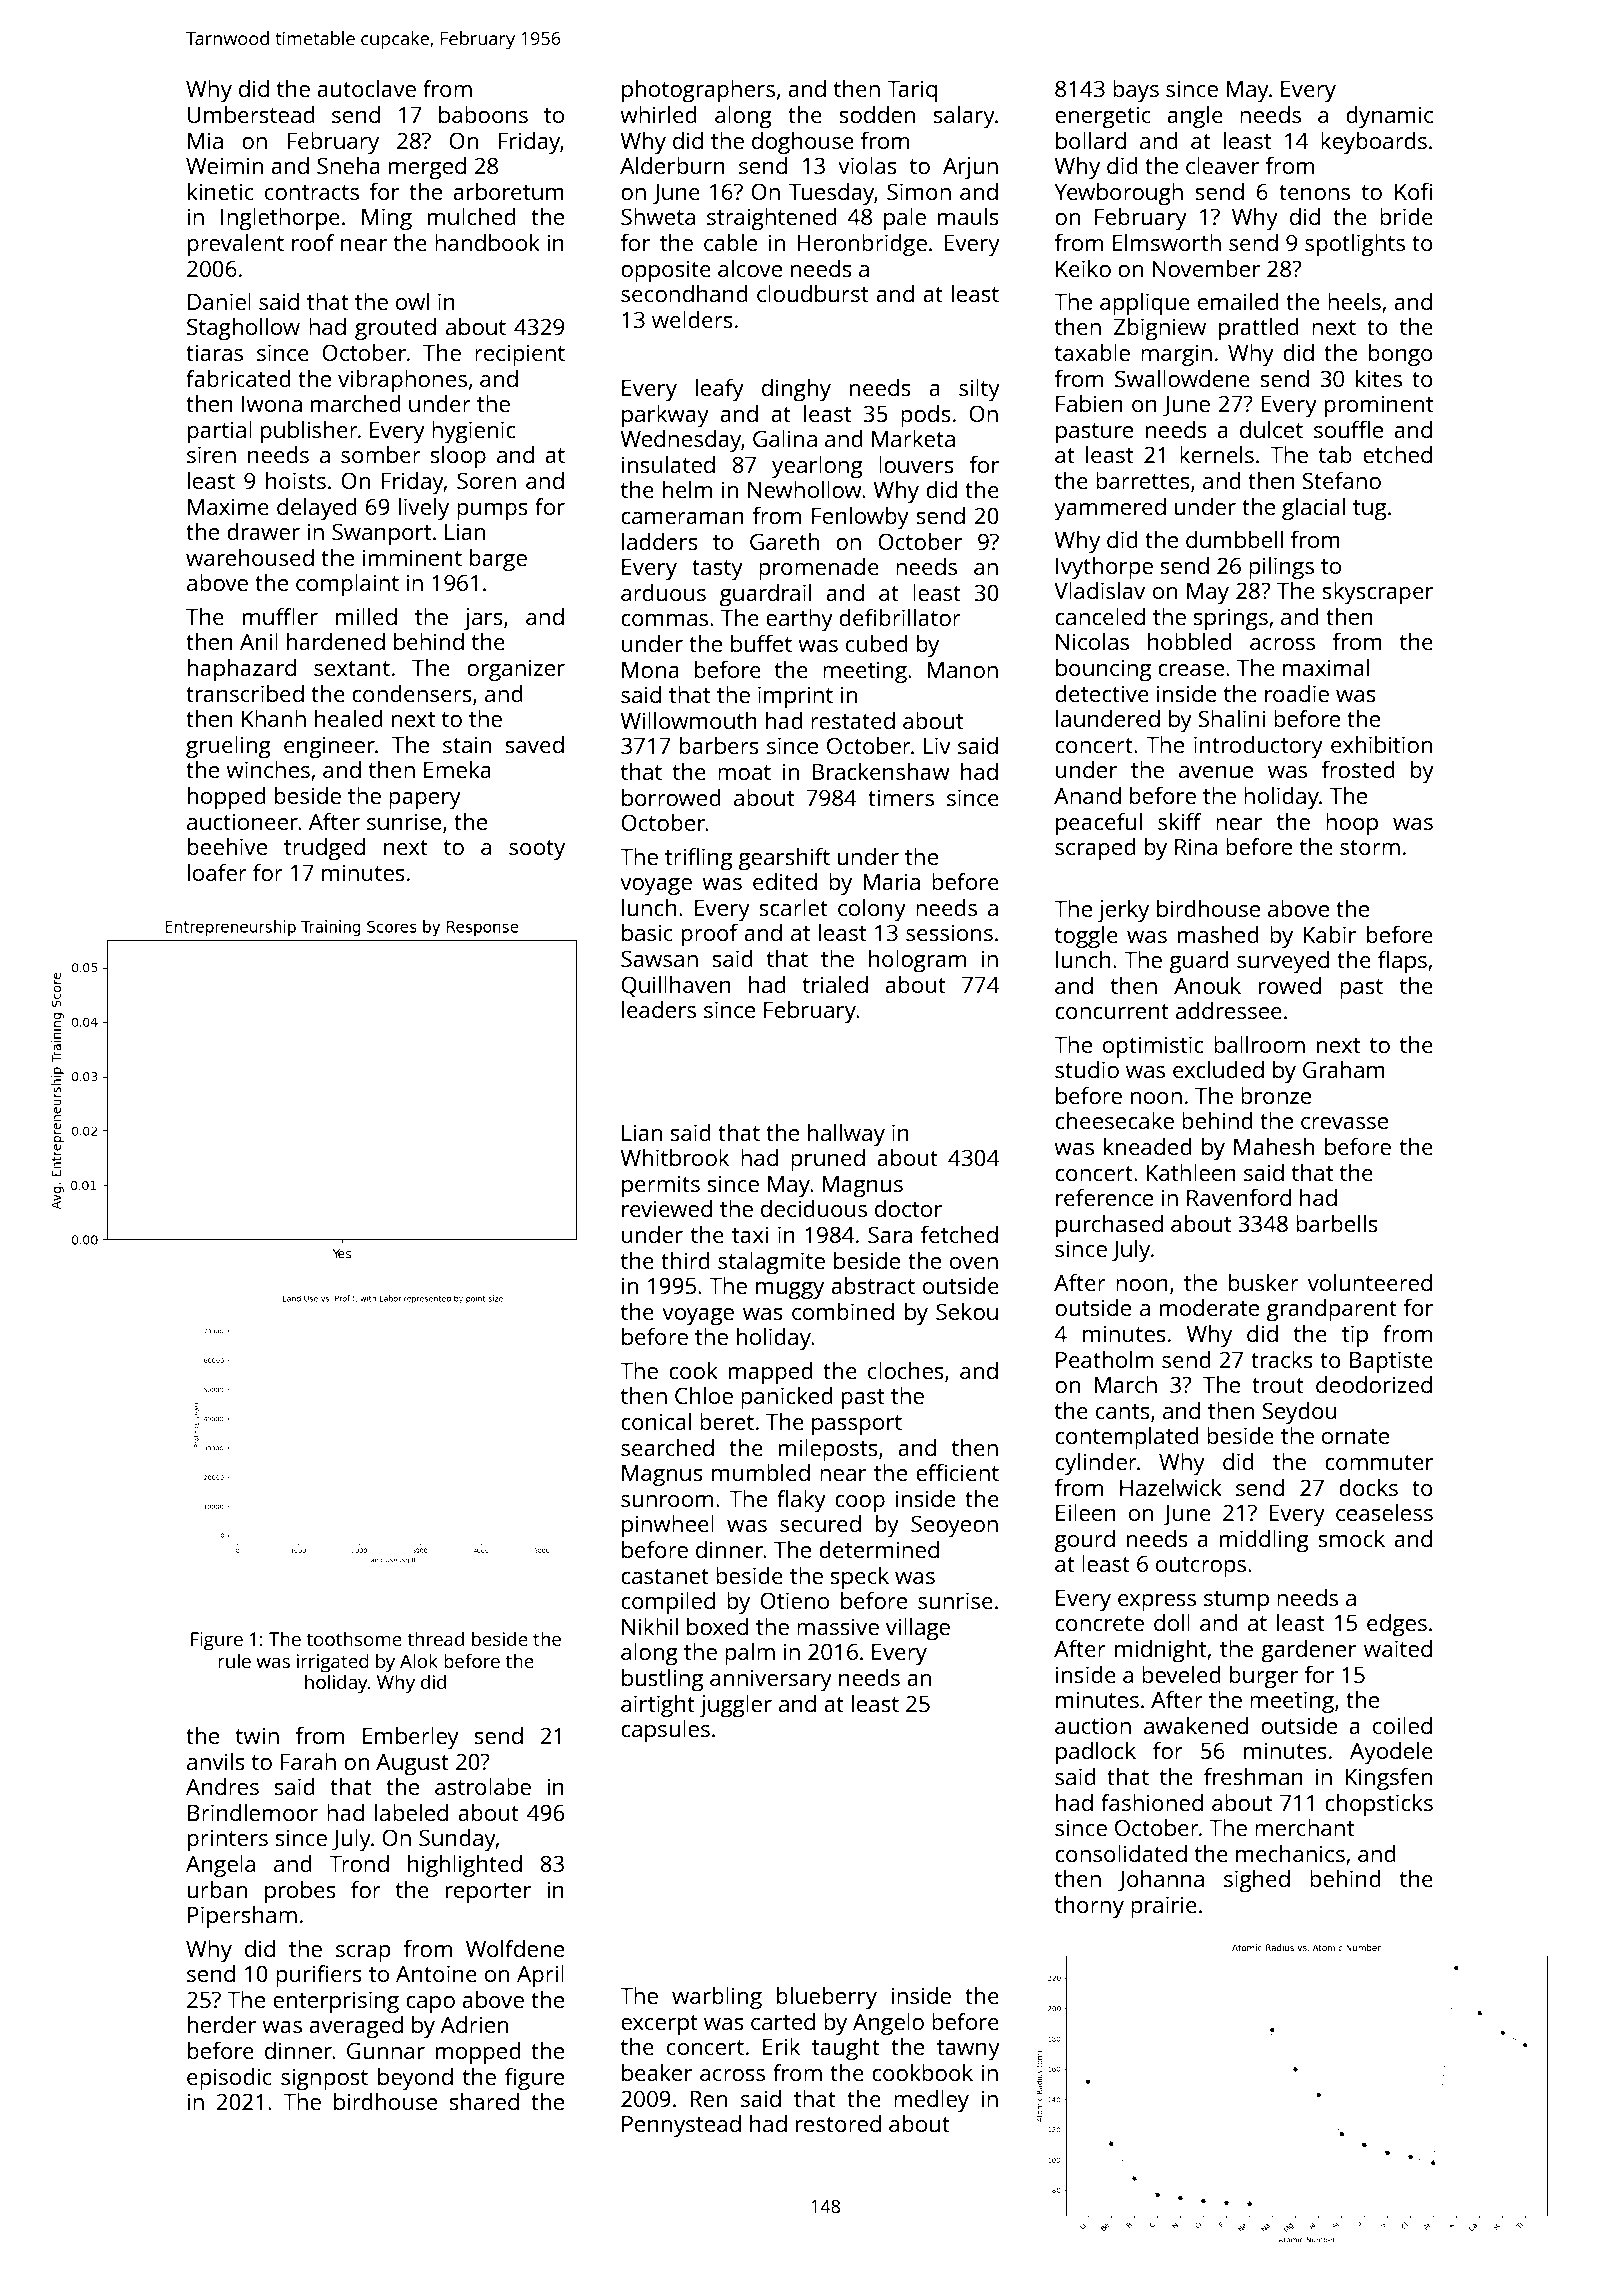 The image size is (1620, 2292). I want to click on juggler, so click(735, 1706).
